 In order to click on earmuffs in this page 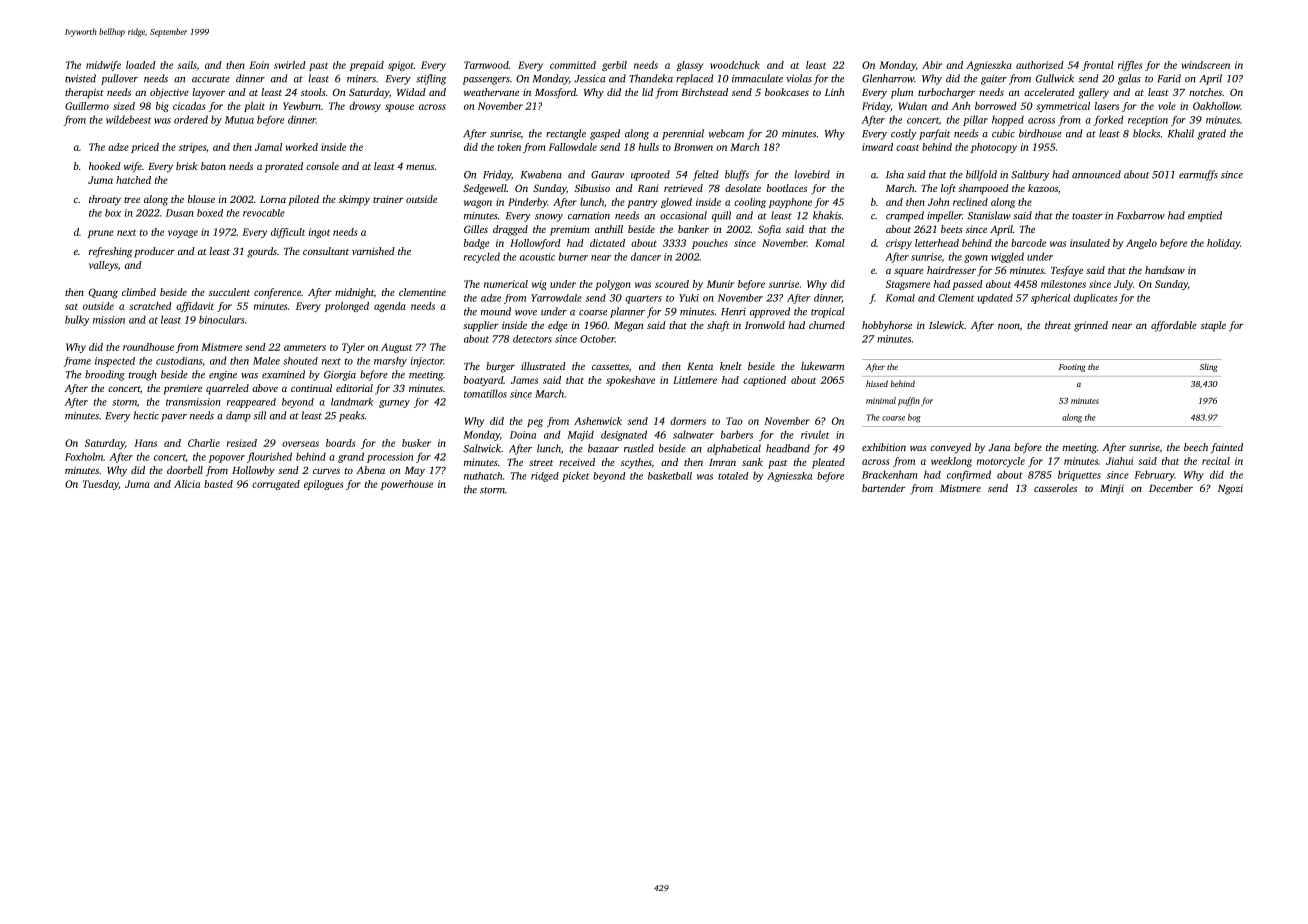, I will do `click(1198, 175)`.
